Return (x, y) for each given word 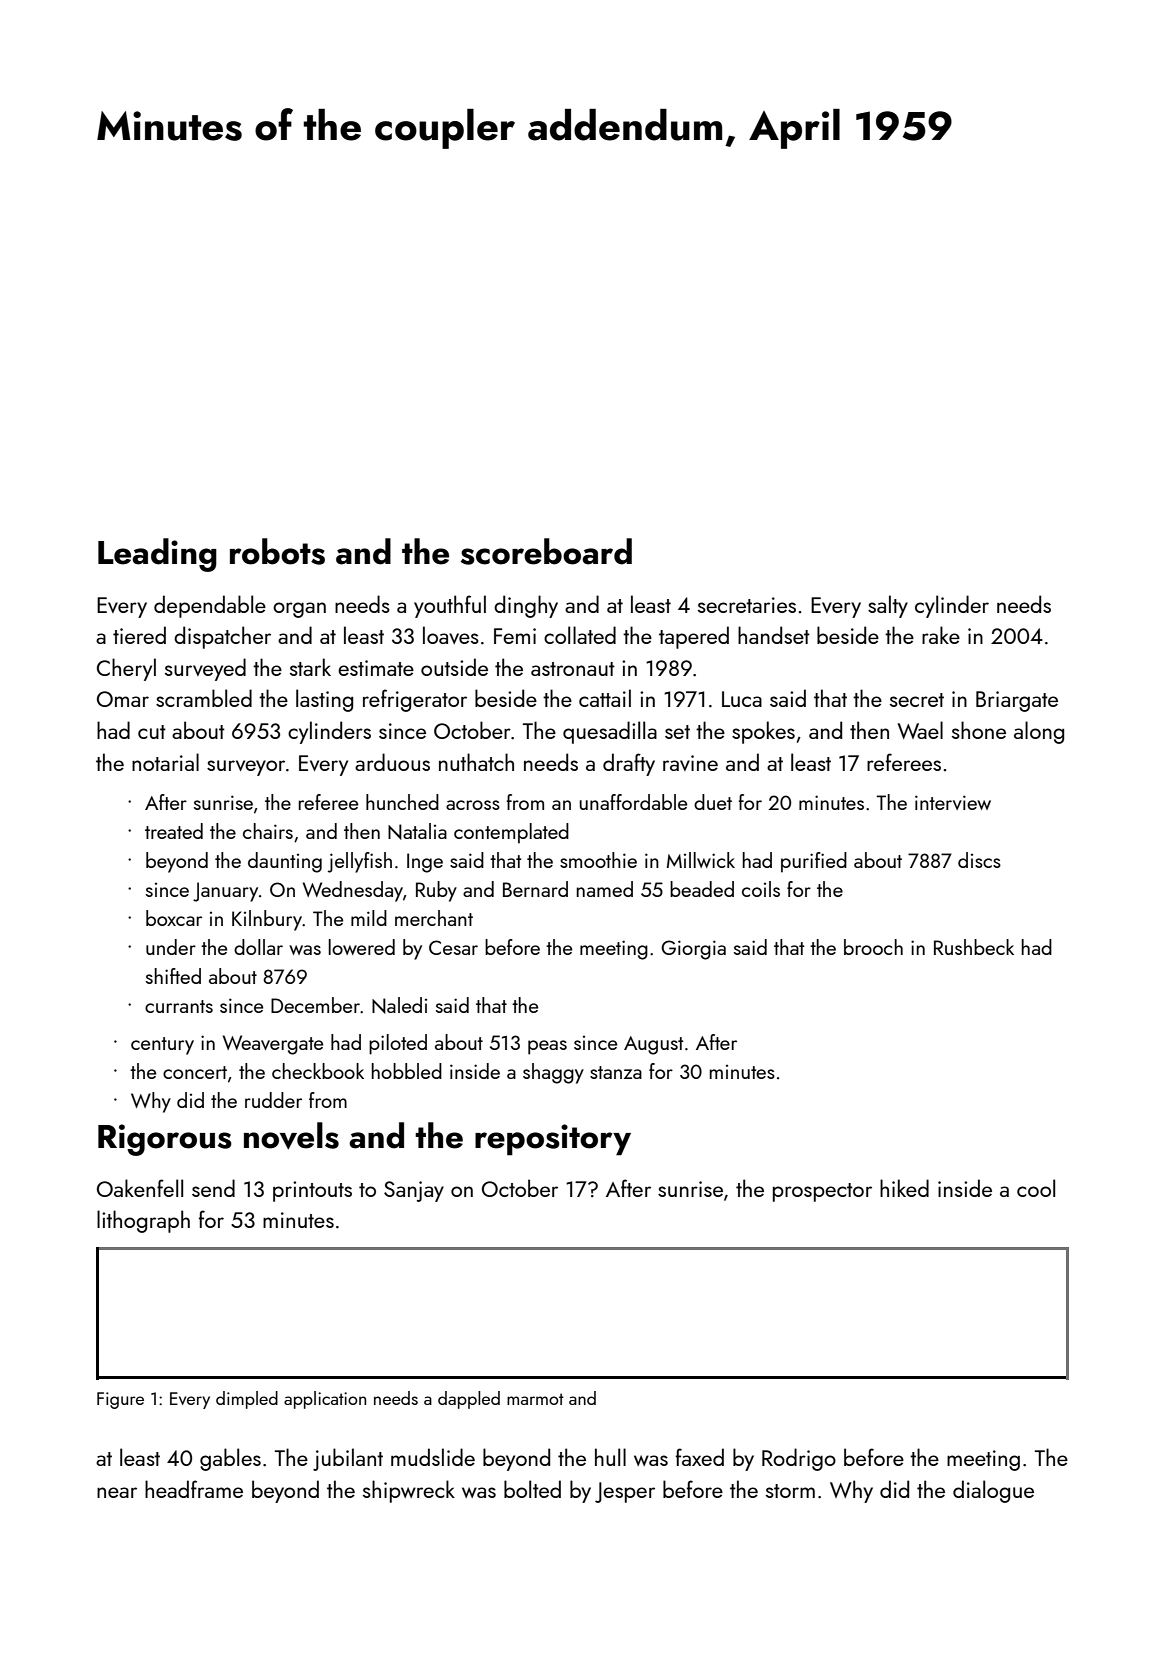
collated (580, 635)
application (325, 1400)
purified (814, 862)
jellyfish (360, 862)
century (162, 1046)
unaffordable (633, 802)
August (653, 1045)
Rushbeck (974, 947)
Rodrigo (799, 1459)
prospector (822, 1192)
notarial (165, 762)
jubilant (348, 1459)
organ (299, 610)
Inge (425, 863)
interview (953, 802)
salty (888, 606)
